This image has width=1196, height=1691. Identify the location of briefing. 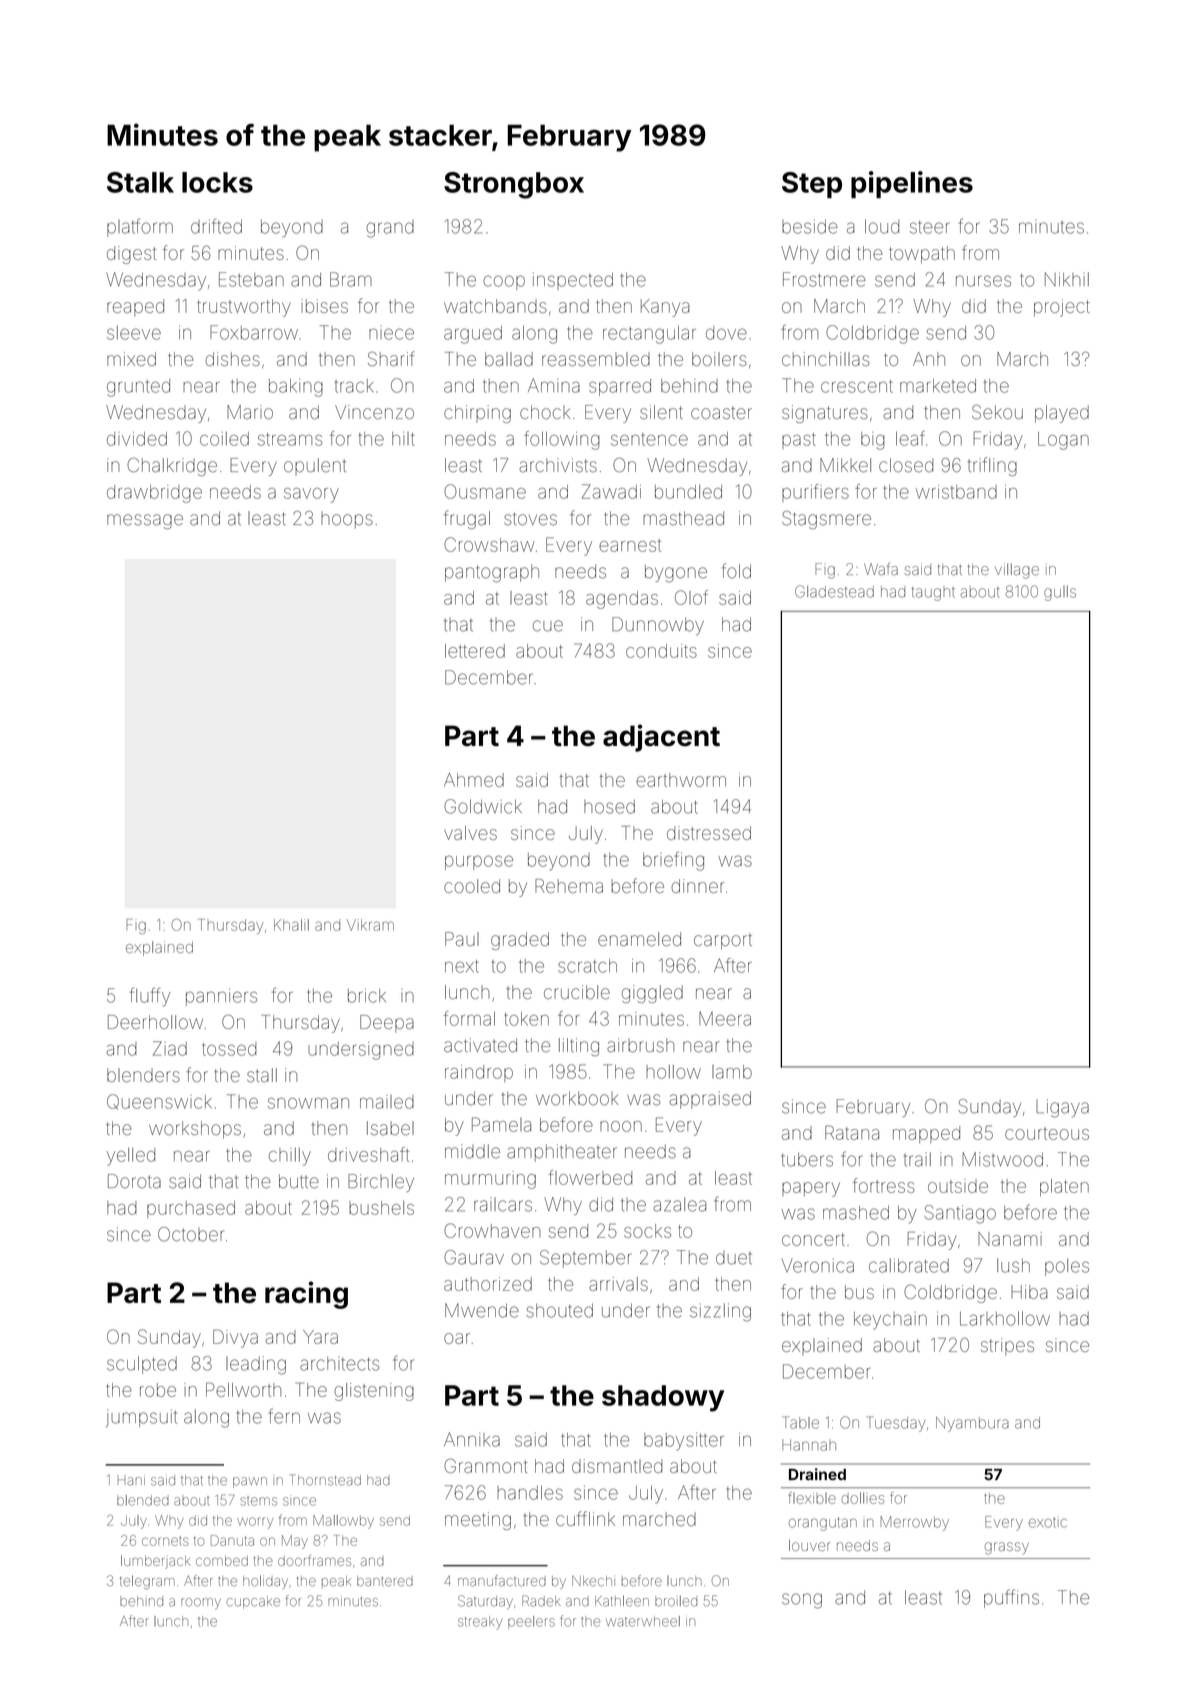
(673, 861).
